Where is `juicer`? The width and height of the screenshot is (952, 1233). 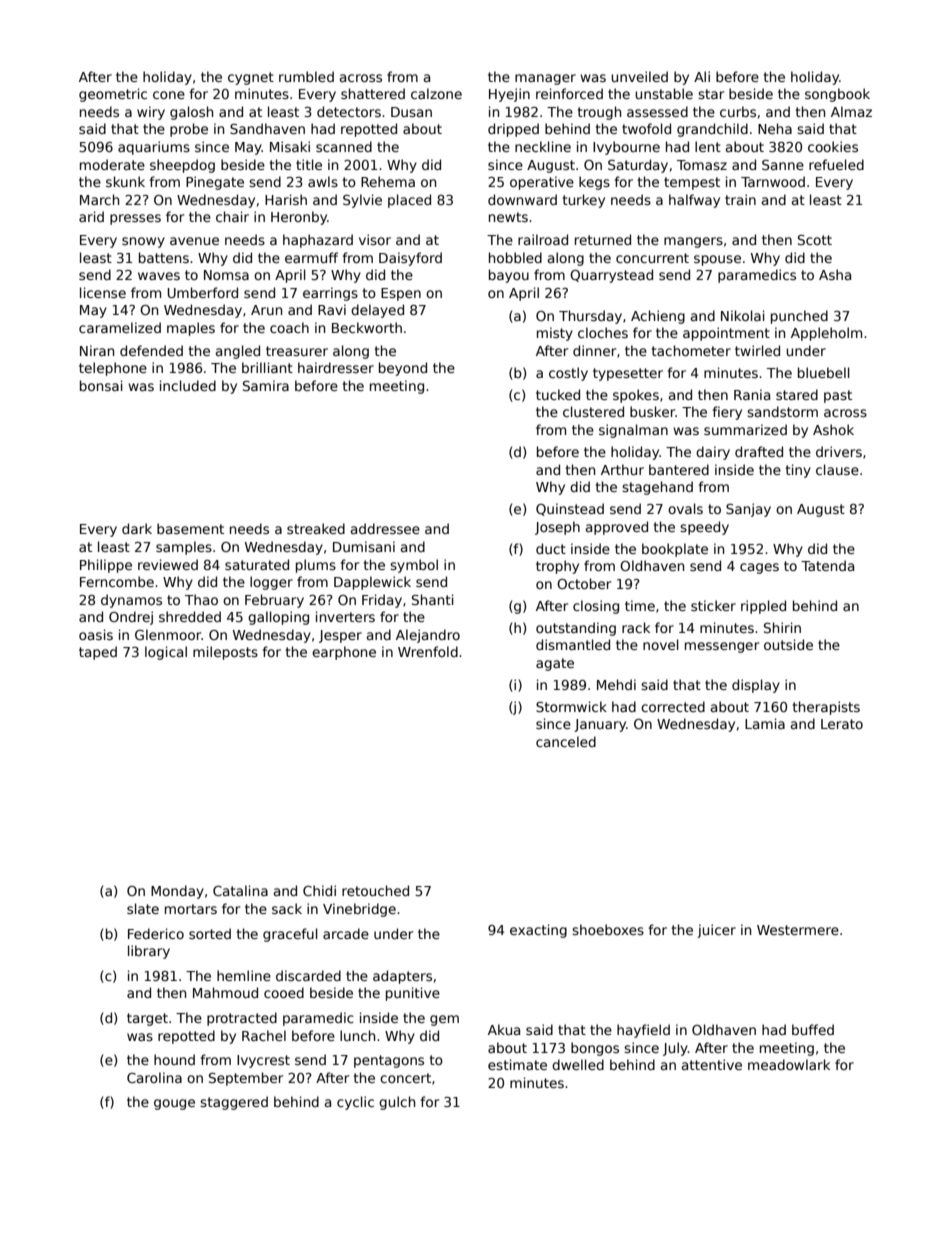
juicer is located at coordinates (716, 931).
